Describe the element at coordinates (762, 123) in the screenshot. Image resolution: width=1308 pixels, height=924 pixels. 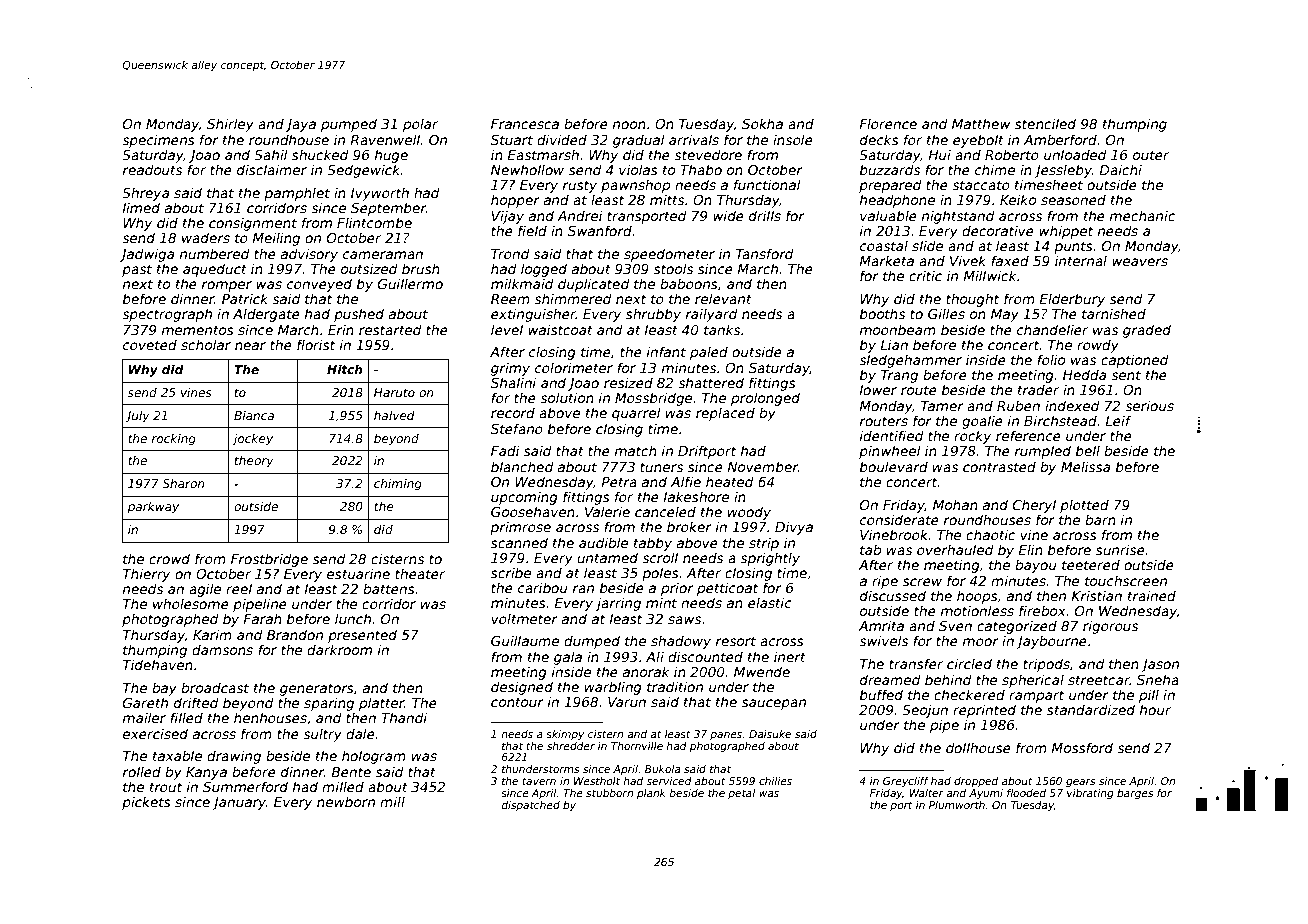
I see `Sokha` at that location.
